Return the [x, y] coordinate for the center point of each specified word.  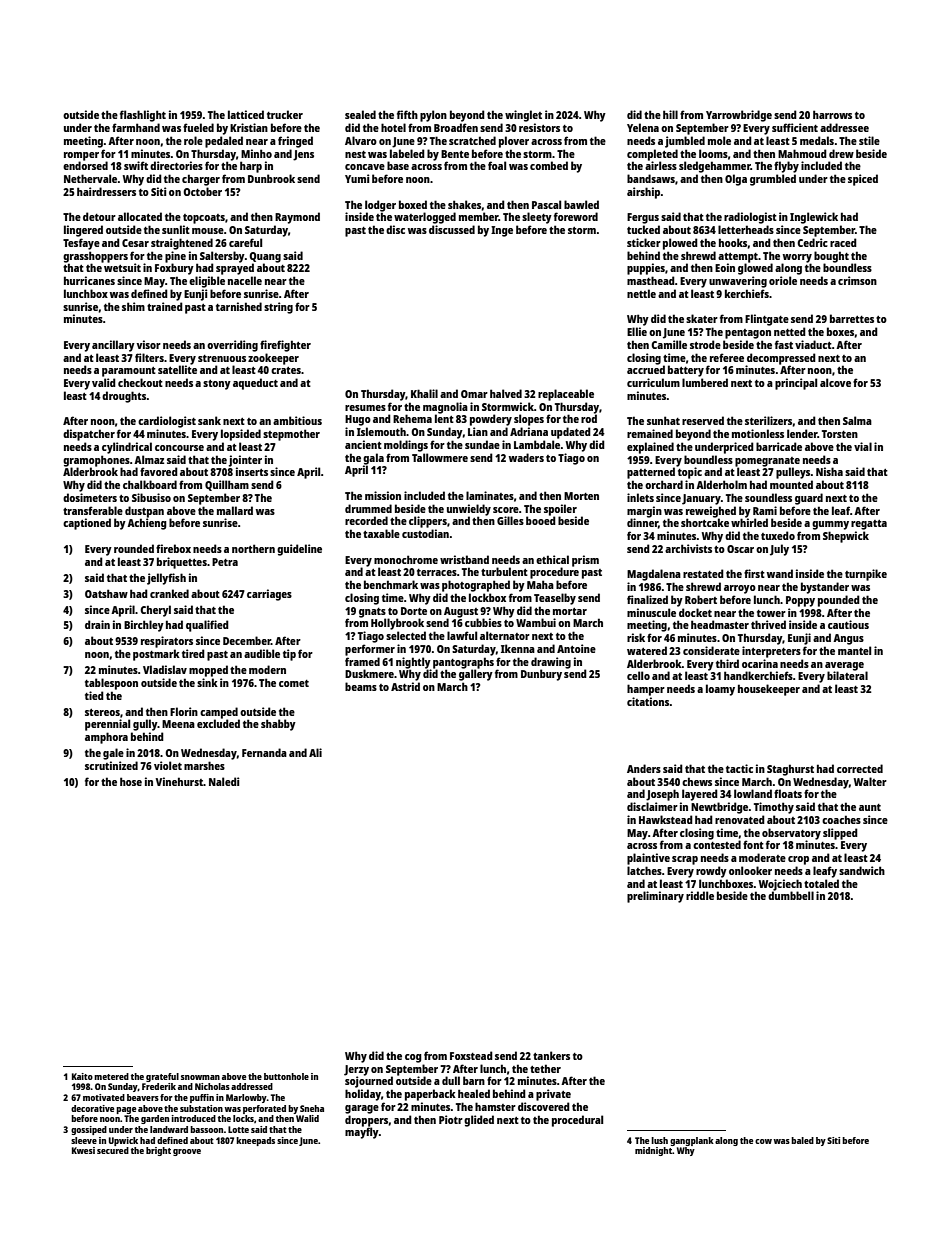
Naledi [224, 781]
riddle [700, 895]
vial [863, 446]
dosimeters [90, 497]
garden [155, 1119]
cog [413, 1058]
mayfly [362, 1133]
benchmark [391, 584]
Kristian [249, 127]
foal [497, 165]
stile [869, 140]
